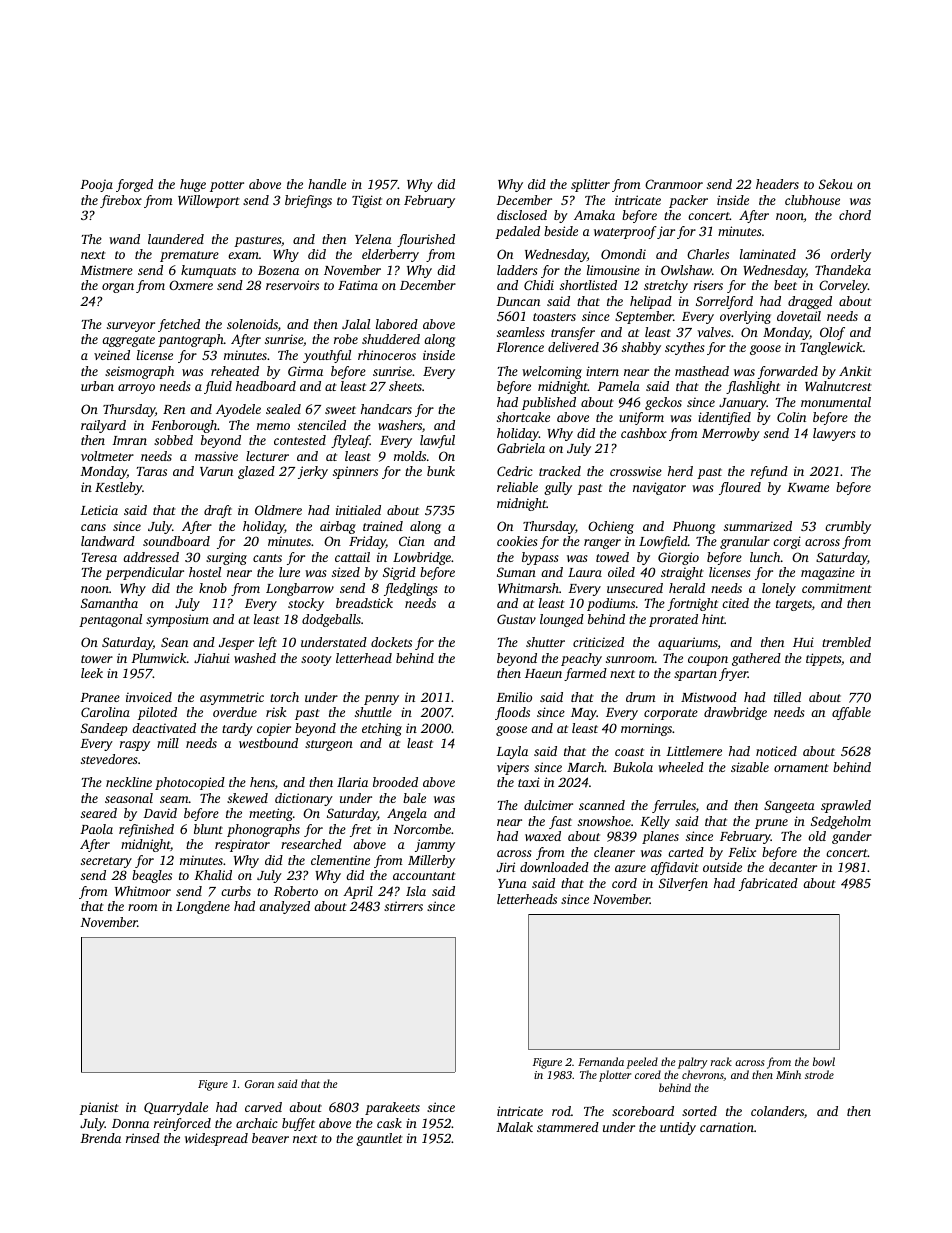  Describe the element at coordinates (203, 907) in the image. I see `Longdene` at that location.
